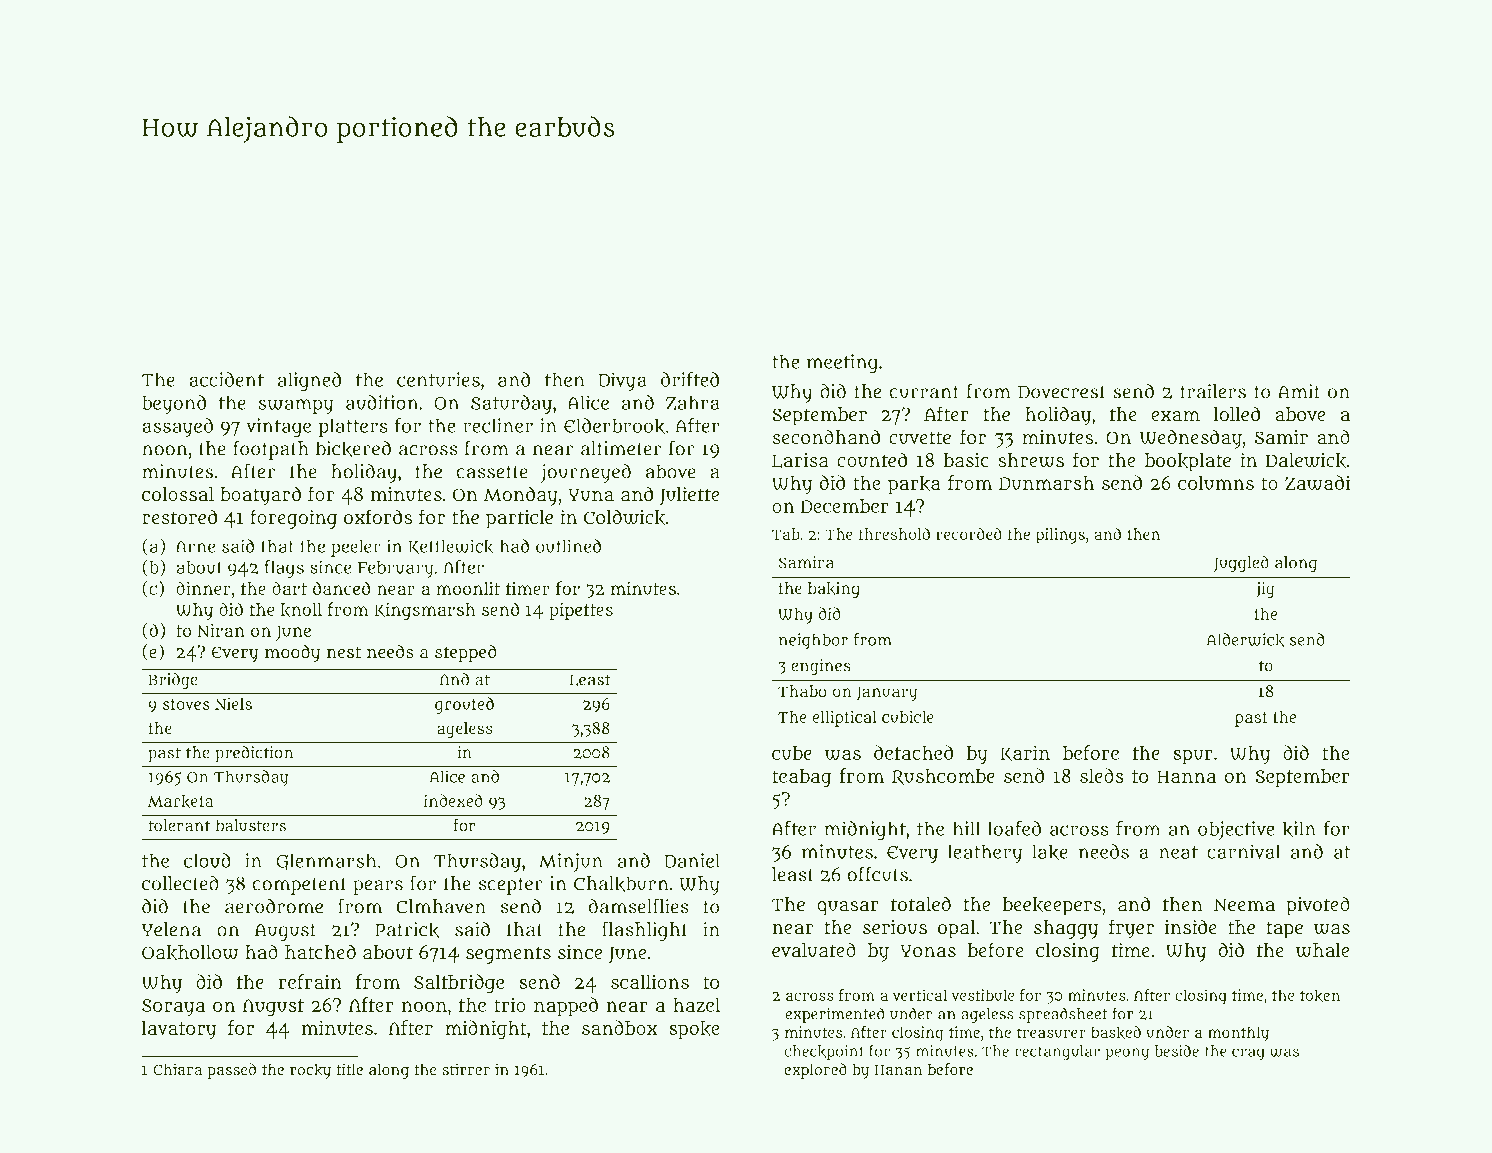 The image size is (1492, 1153). Describe the element at coordinates (1245, 640) in the page. I see `Alderwick` at that location.
